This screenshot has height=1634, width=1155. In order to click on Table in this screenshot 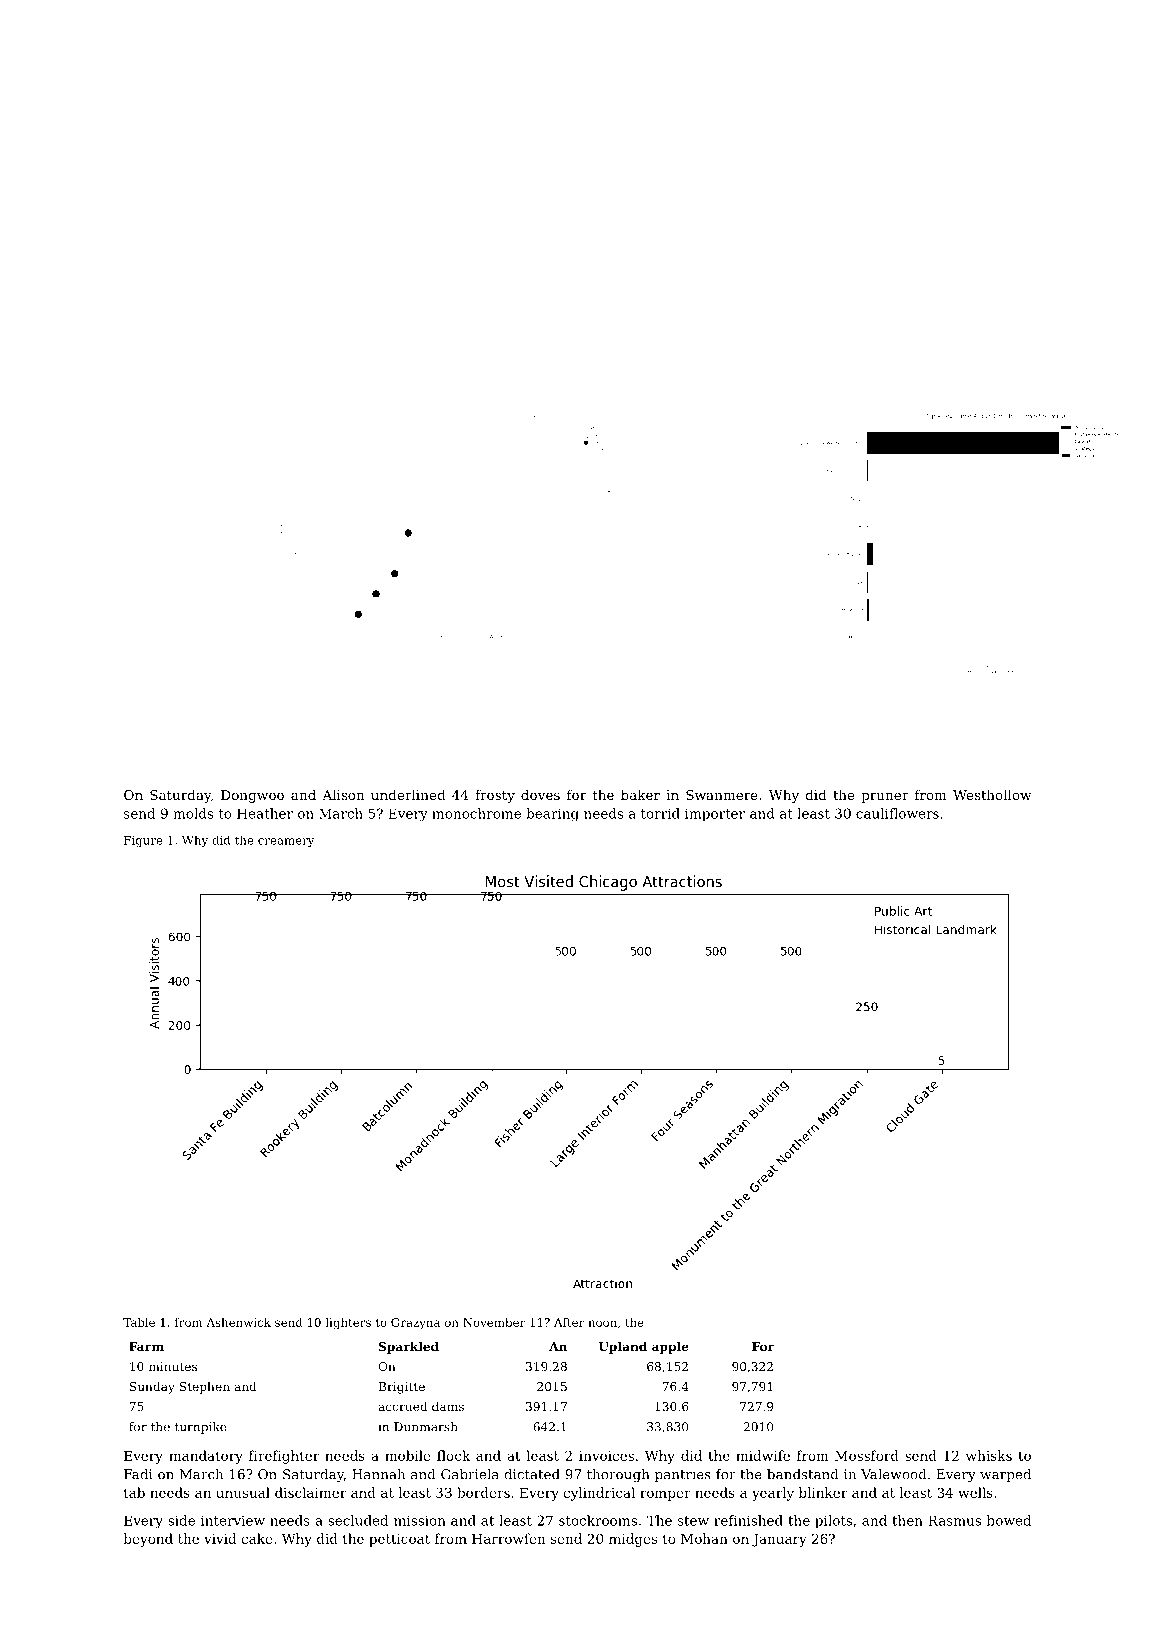, I will do `click(139, 1322)`.
